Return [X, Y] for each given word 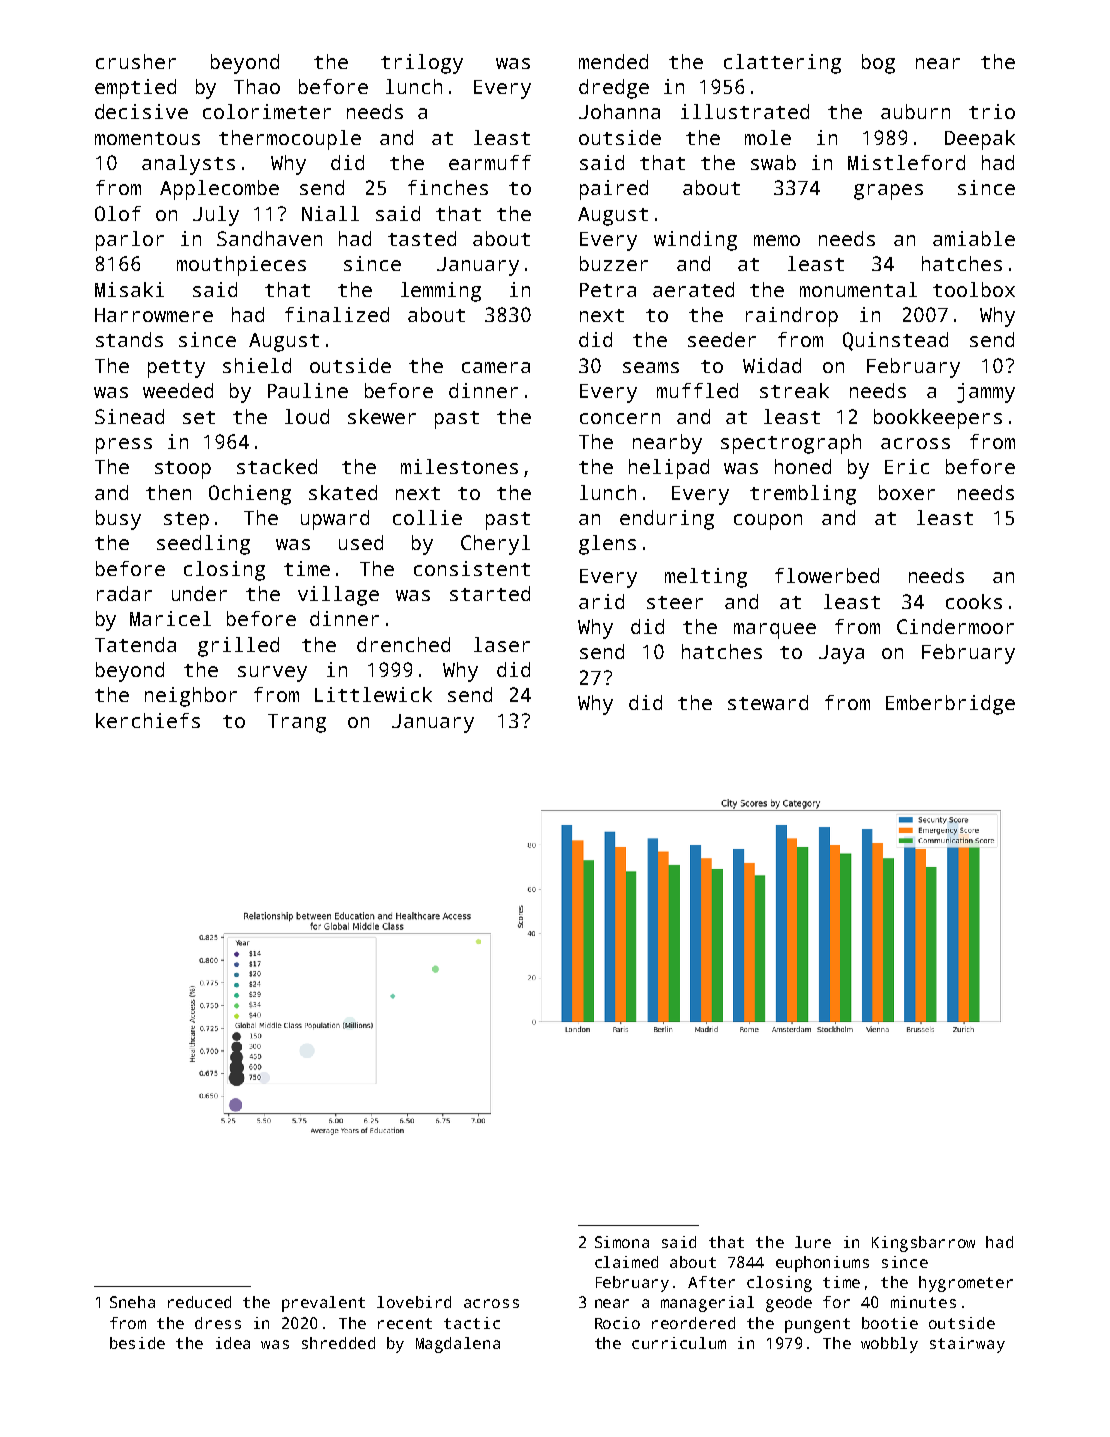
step [186, 521]
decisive [141, 111]
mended [613, 61]
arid [601, 601]
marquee [775, 631]
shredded [338, 1343]
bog [878, 64]
